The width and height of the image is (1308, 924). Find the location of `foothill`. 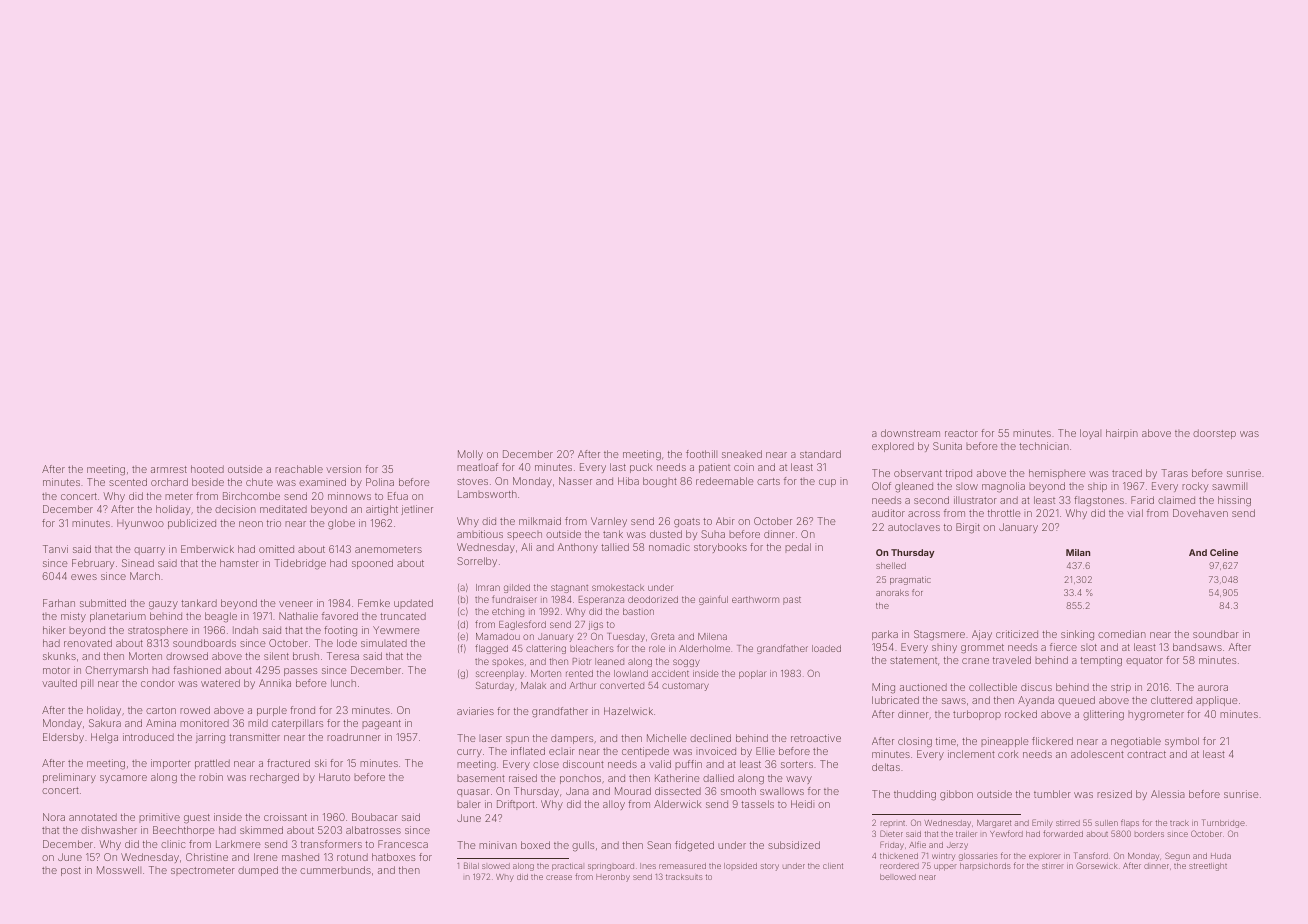

foothill is located at coordinates (701, 454).
